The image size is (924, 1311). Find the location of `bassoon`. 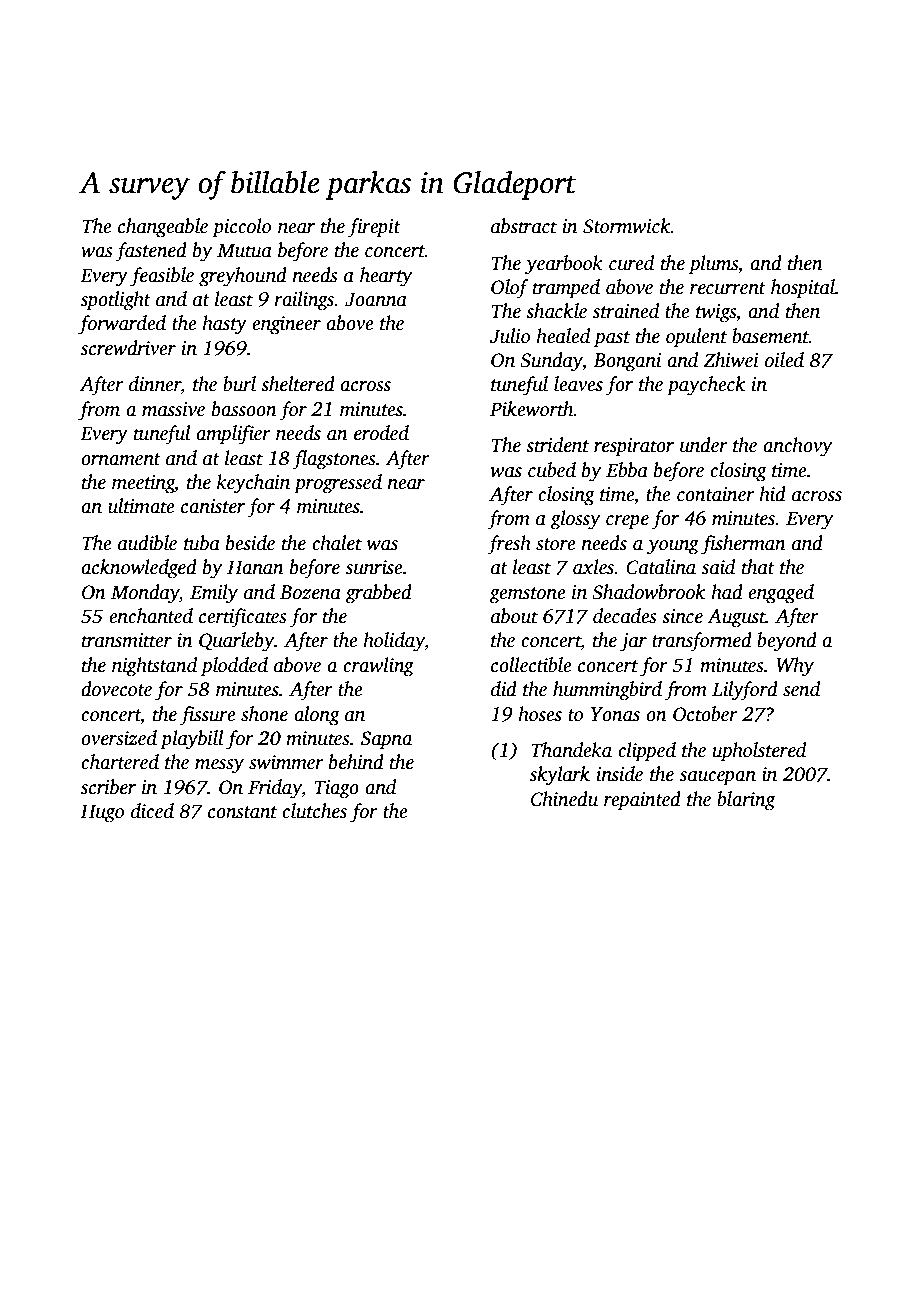

bassoon is located at coordinates (244, 409).
